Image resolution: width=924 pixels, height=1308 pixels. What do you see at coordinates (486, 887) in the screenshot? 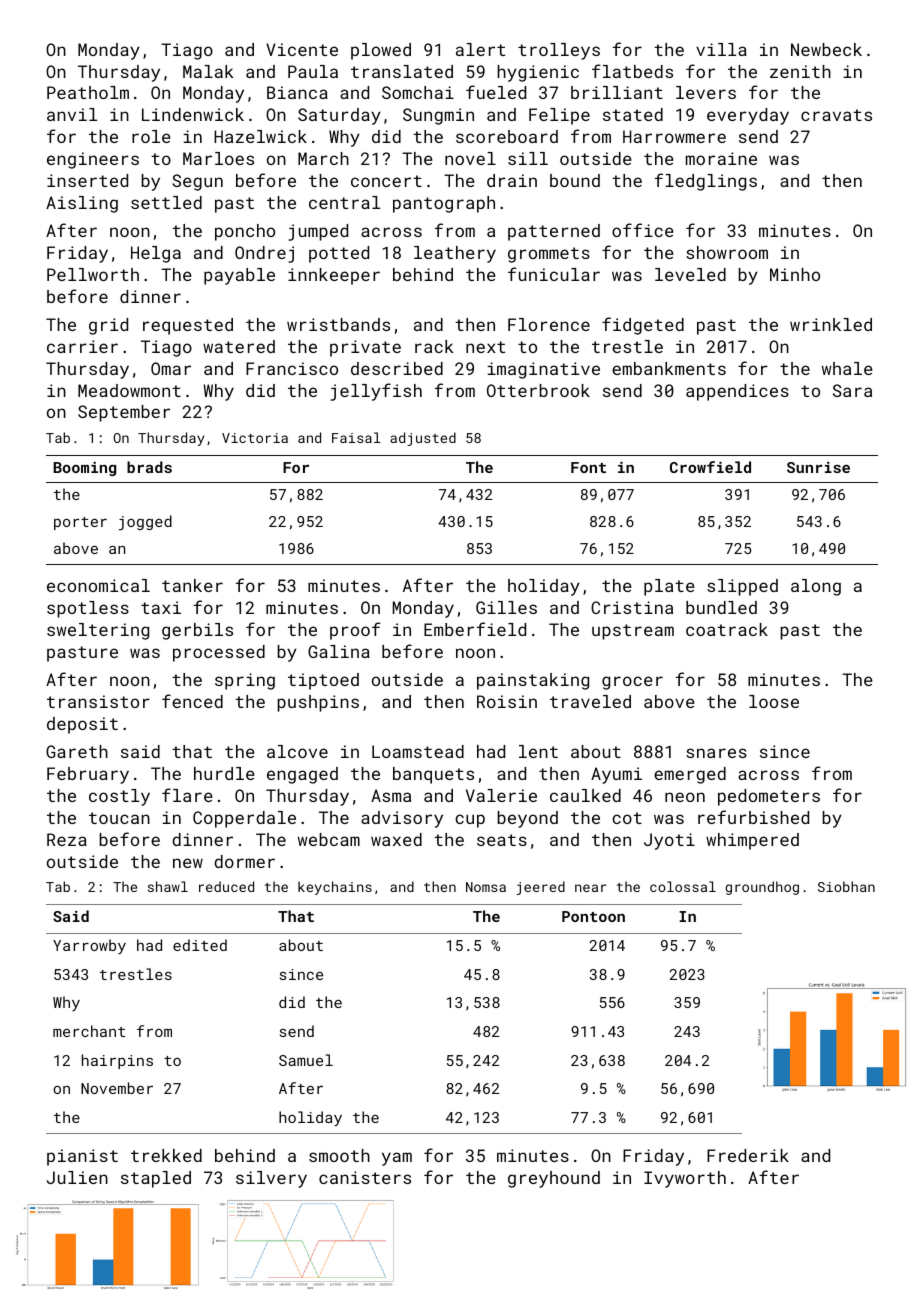
I see `Nomsa` at bounding box center [486, 887].
